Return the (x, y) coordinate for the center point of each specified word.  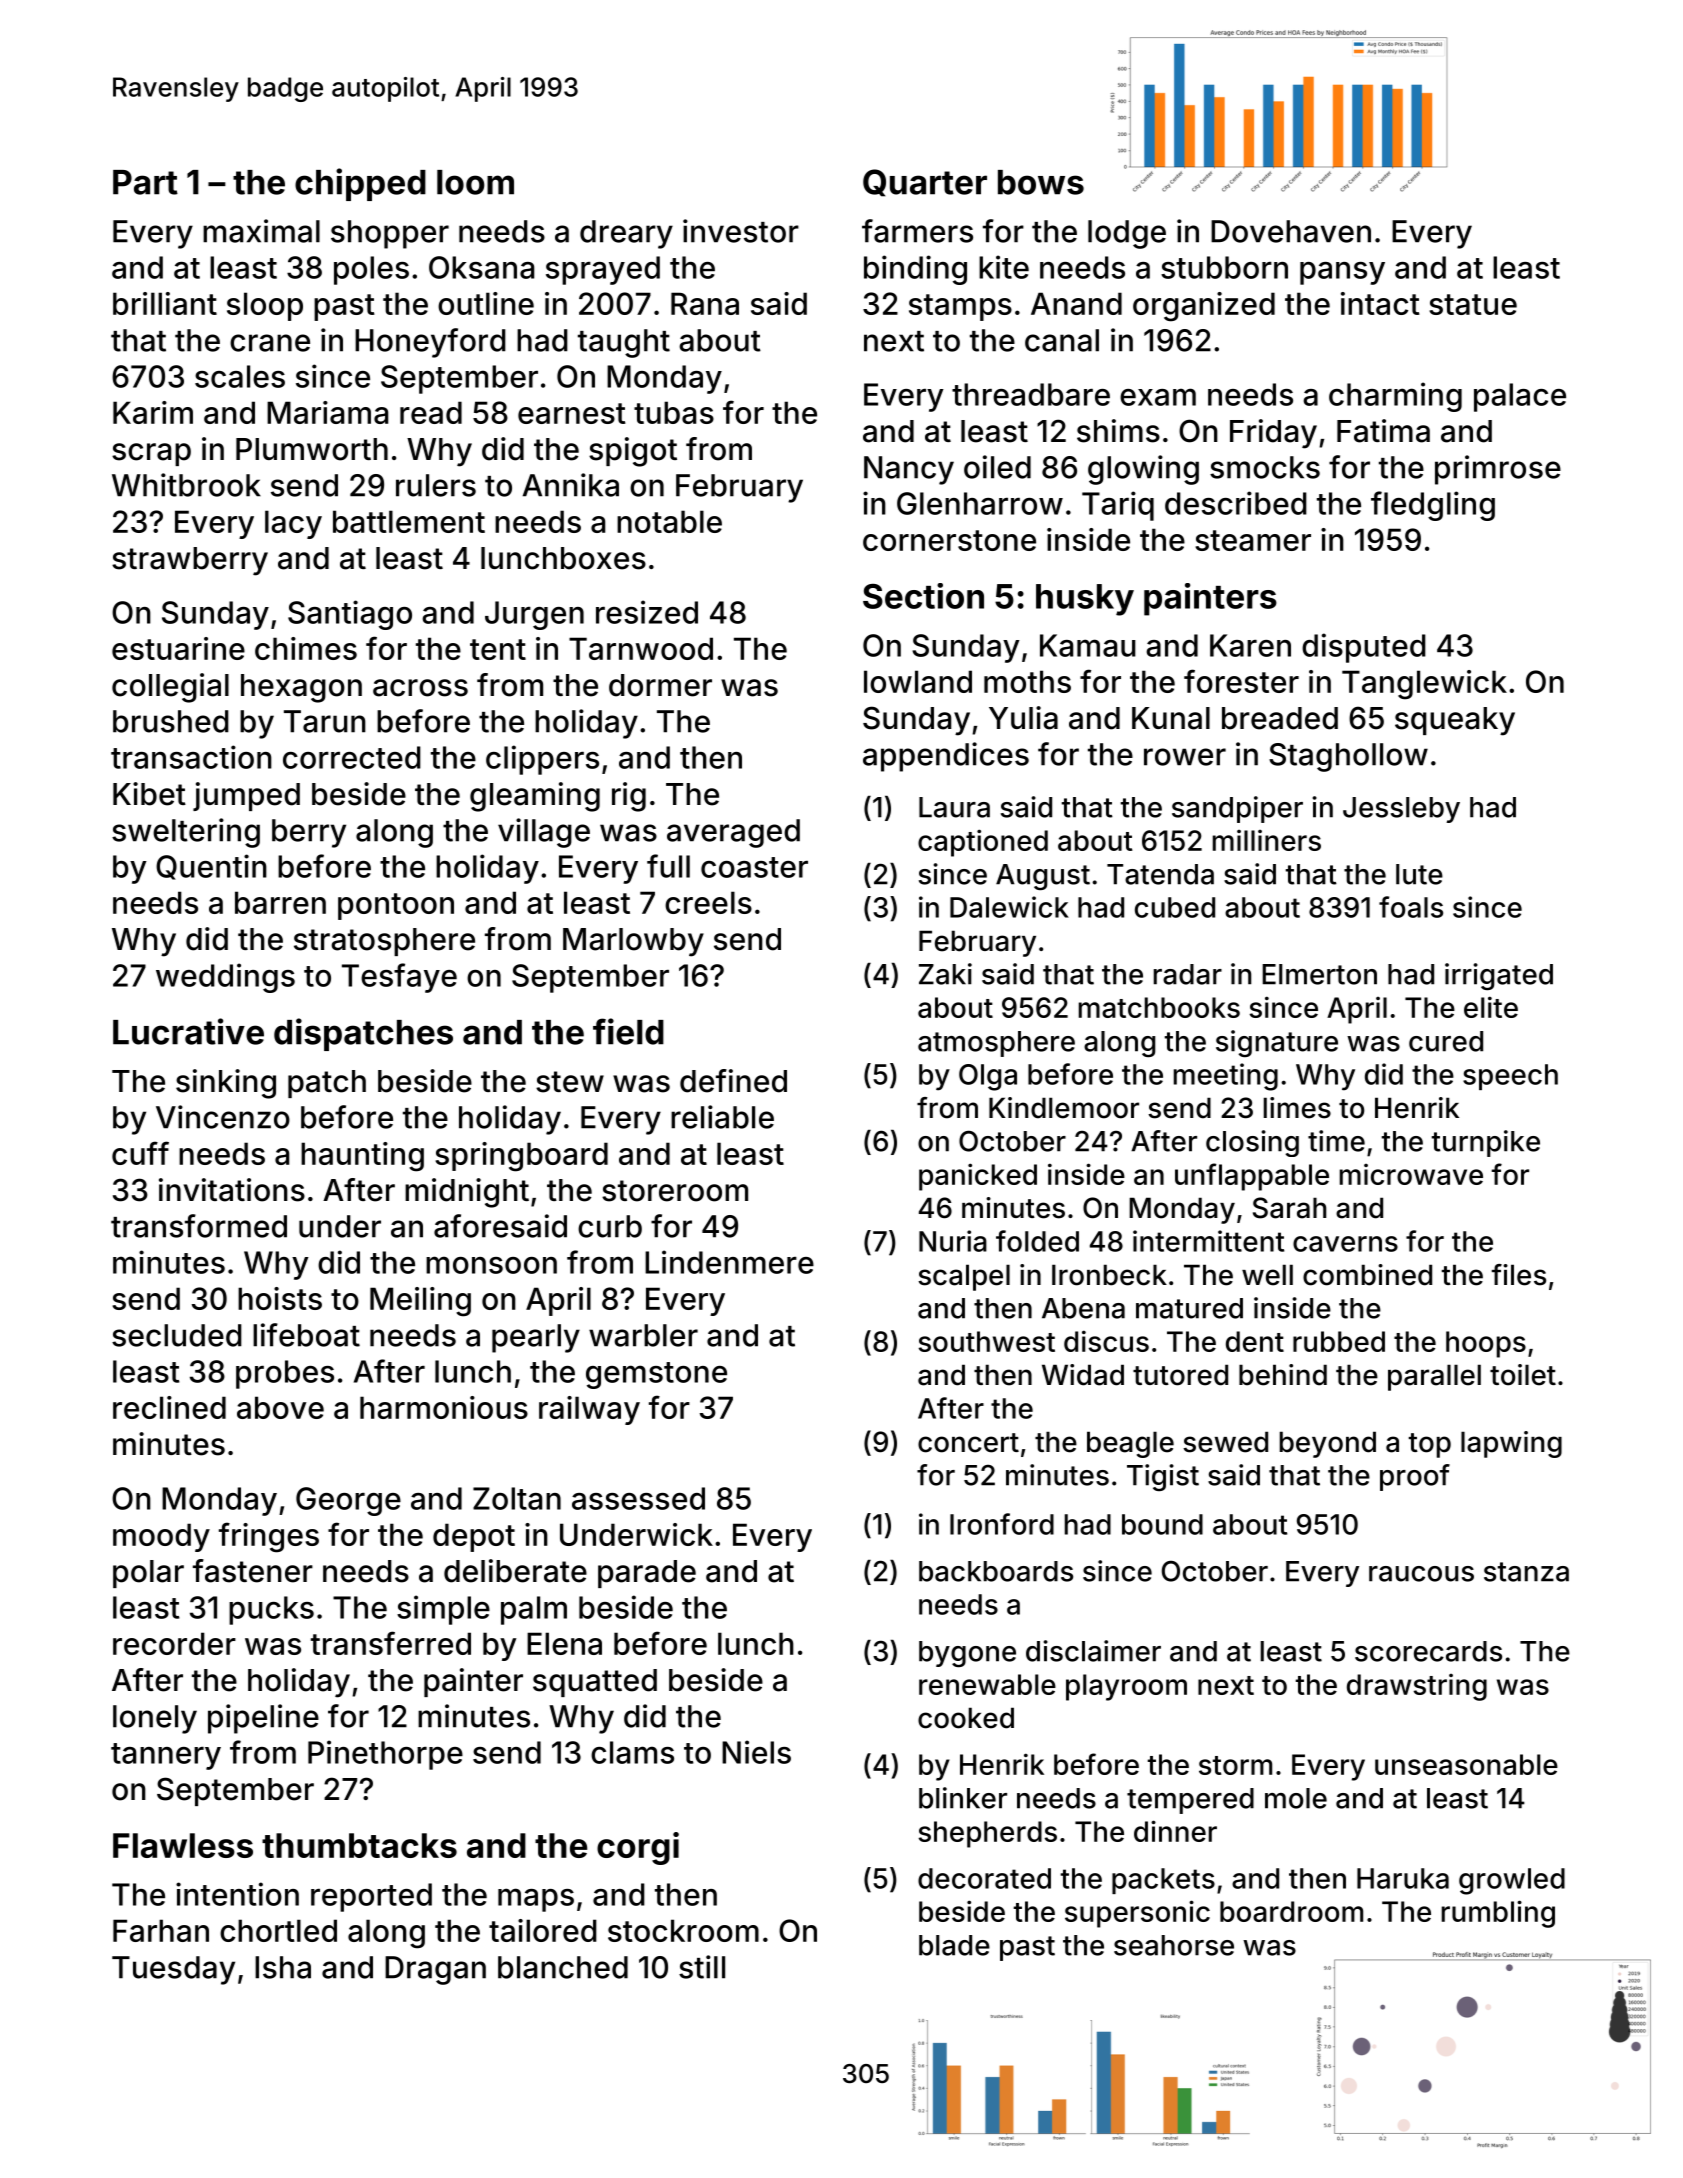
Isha (283, 1967)
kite (1004, 267)
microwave (1411, 1174)
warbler (643, 1335)
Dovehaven (1291, 231)
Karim (153, 412)
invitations (232, 1190)
